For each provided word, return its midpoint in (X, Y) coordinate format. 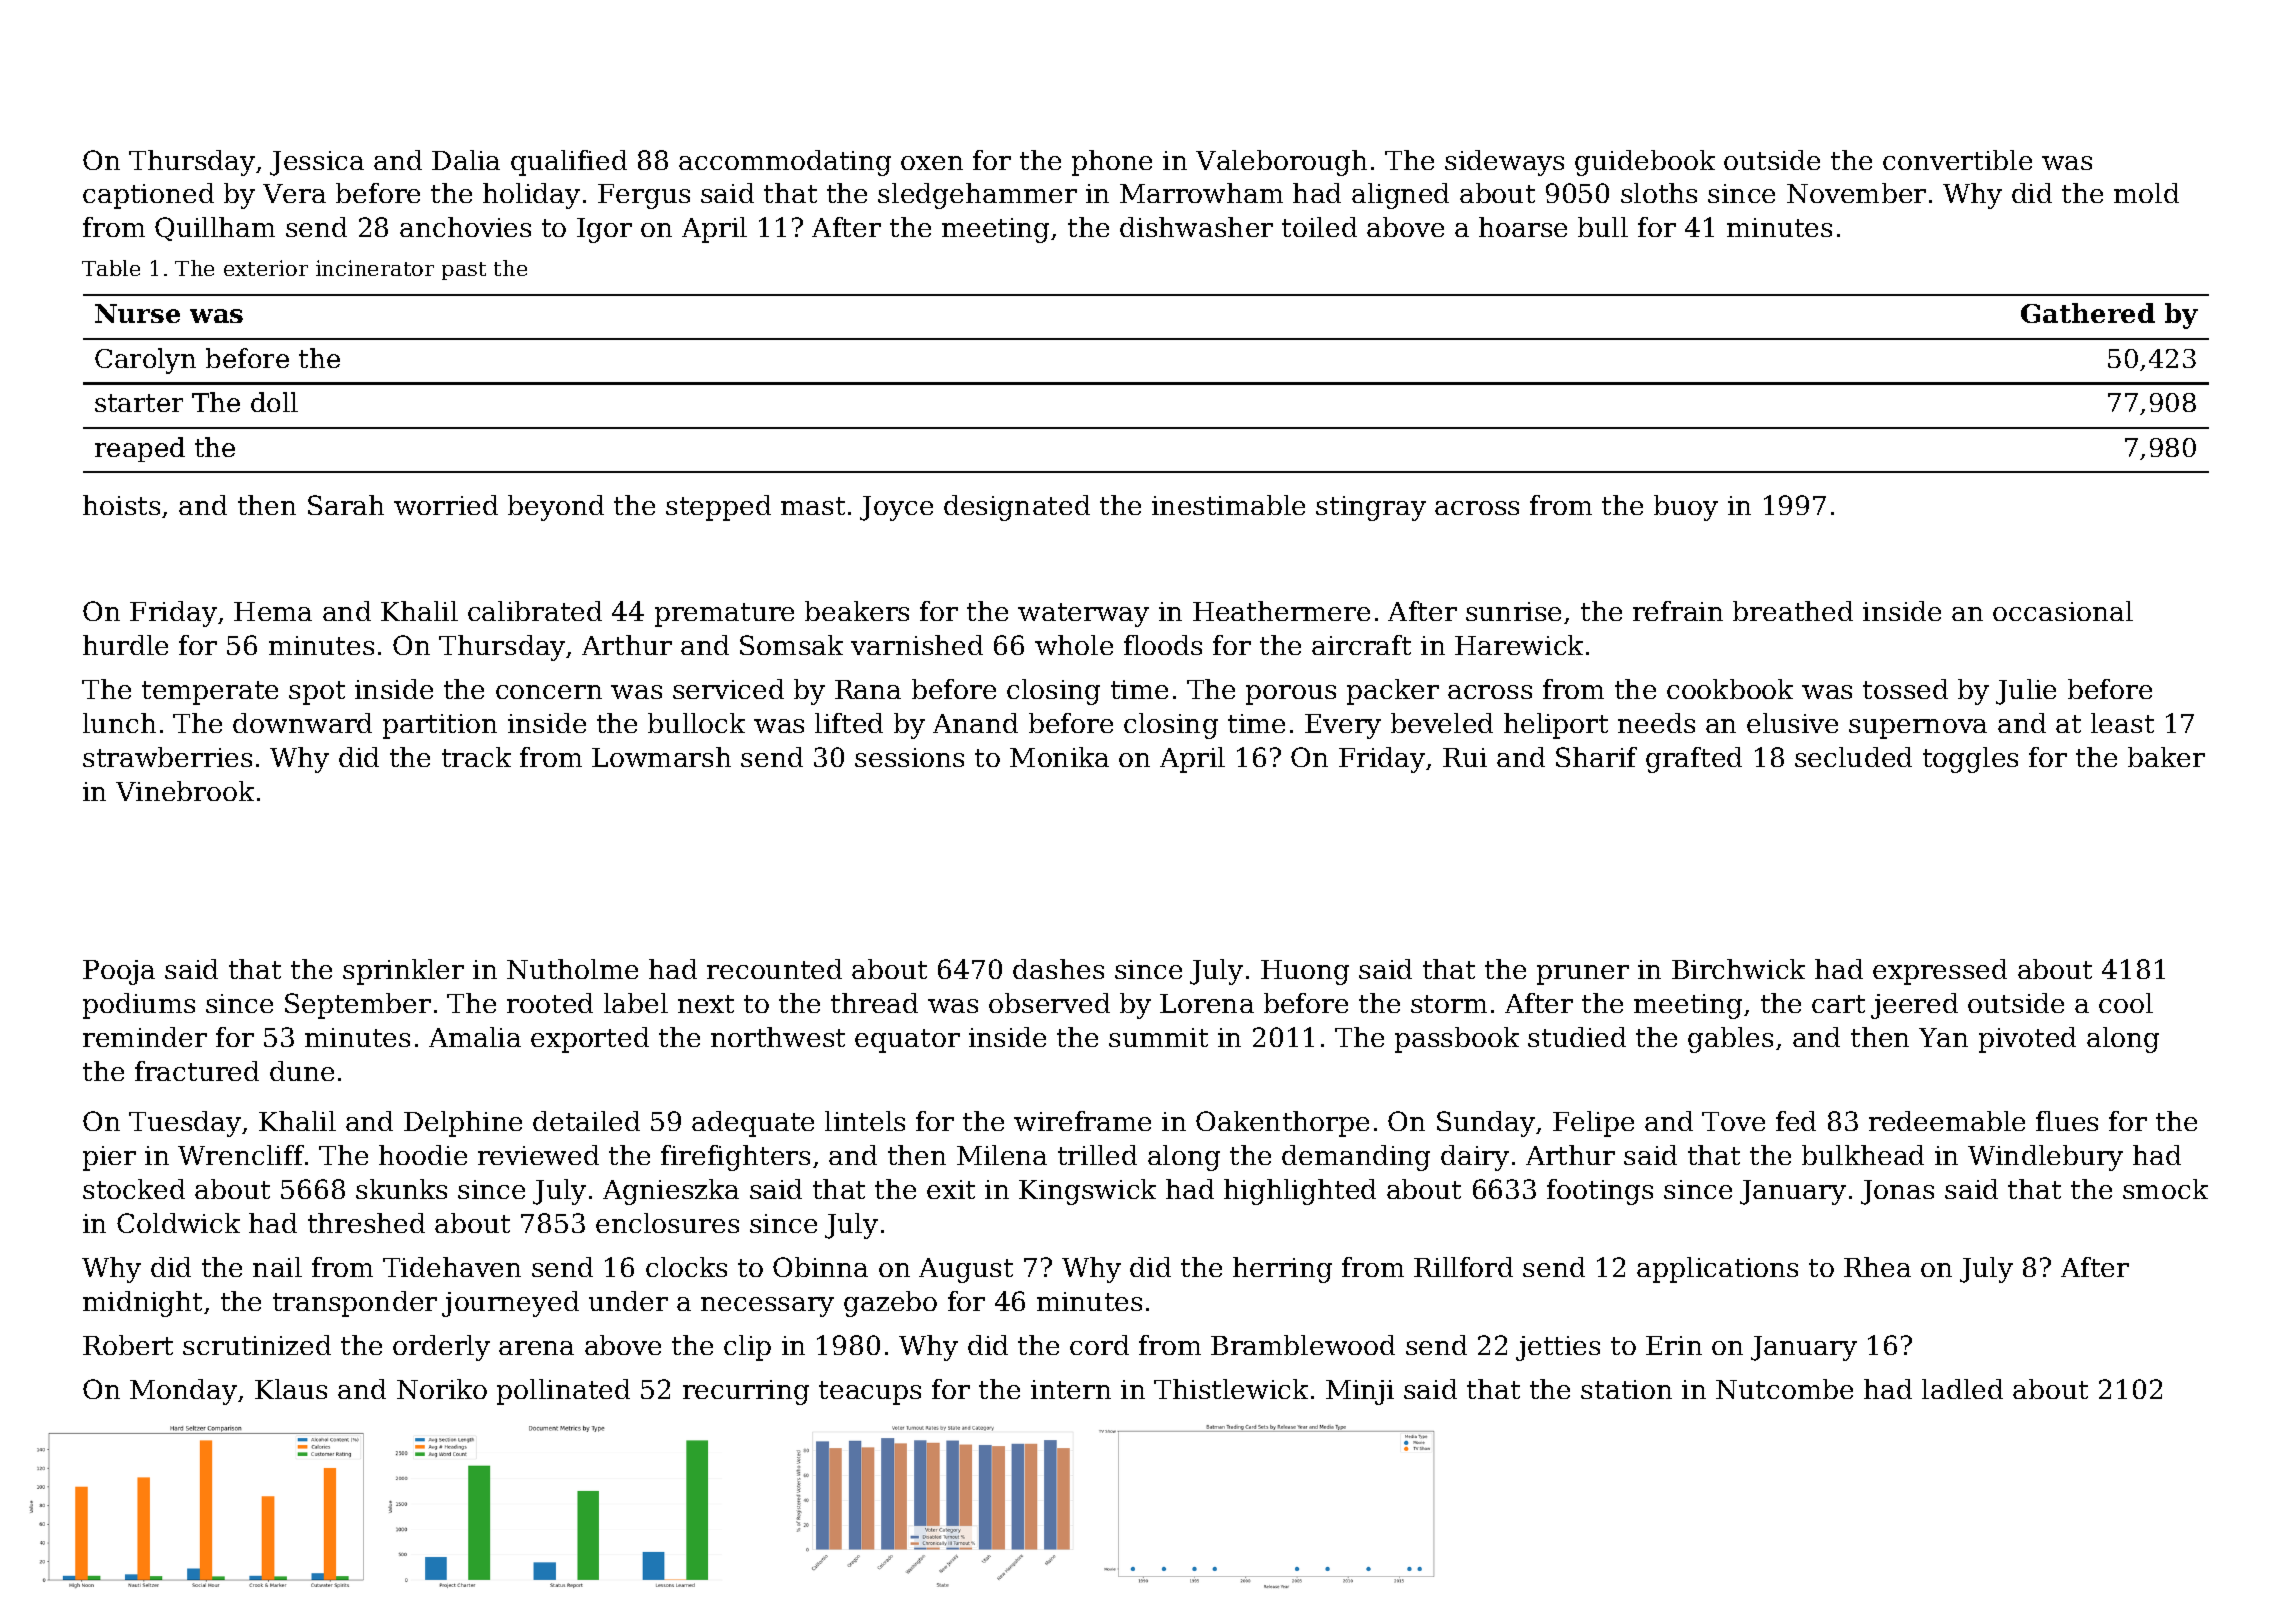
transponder (355, 1304)
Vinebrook (185, 791)
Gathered (2088, 313)
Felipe (1593, 1124)
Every (1343, 726)
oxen (932, 163)
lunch (119, 723)
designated (1017, 508)
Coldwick (178, 1223)
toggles (1970, 760)
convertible (1957, 160)
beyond (556, 508)
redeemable (1947, 1121)
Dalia (466, 160)
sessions (909, 757)
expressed (1940, 972)
